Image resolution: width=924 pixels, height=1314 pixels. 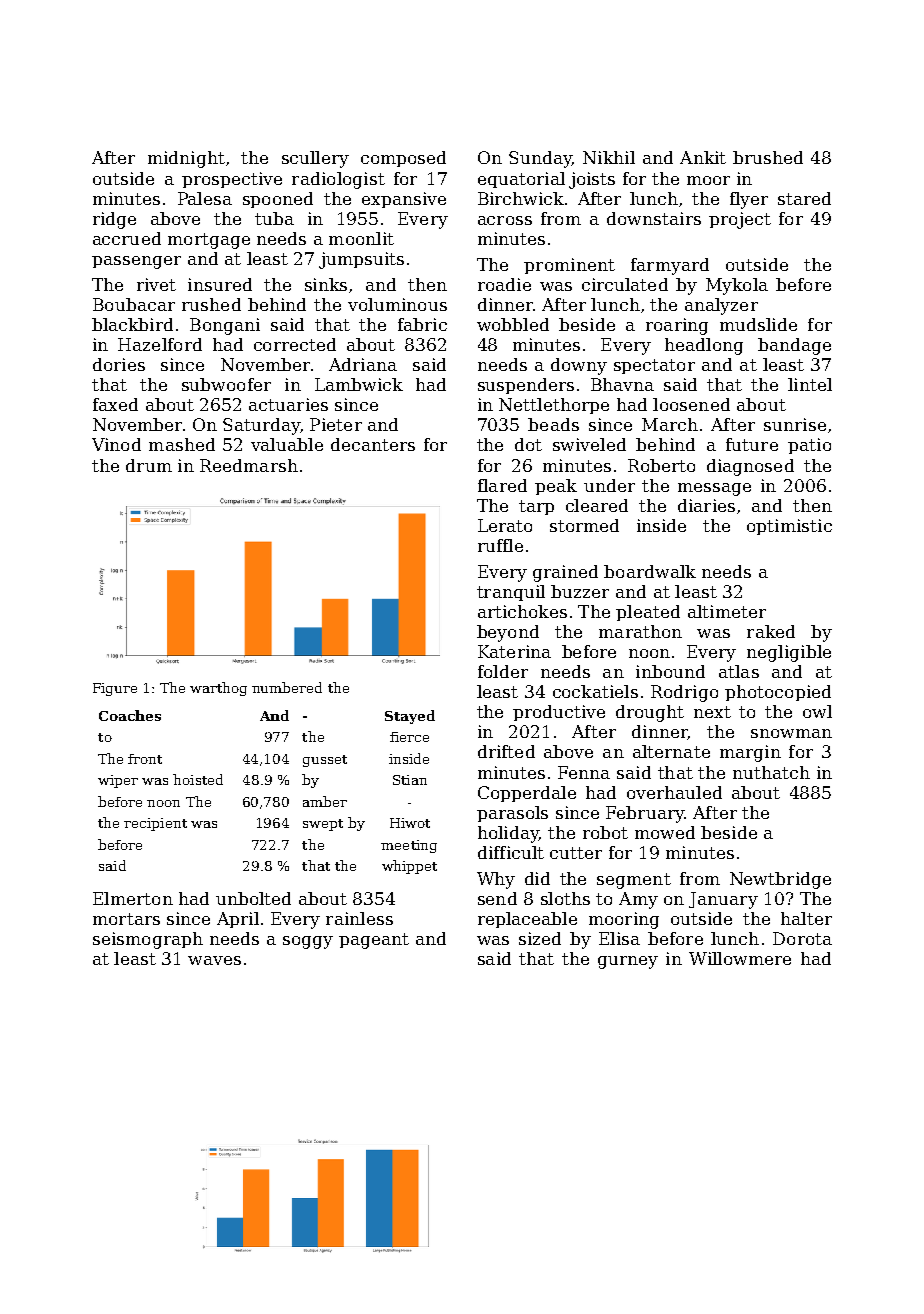 What do you see at coordinates (511, 593) in the screenshot?
I see `tranquil` at bounding box center [511, 593].
